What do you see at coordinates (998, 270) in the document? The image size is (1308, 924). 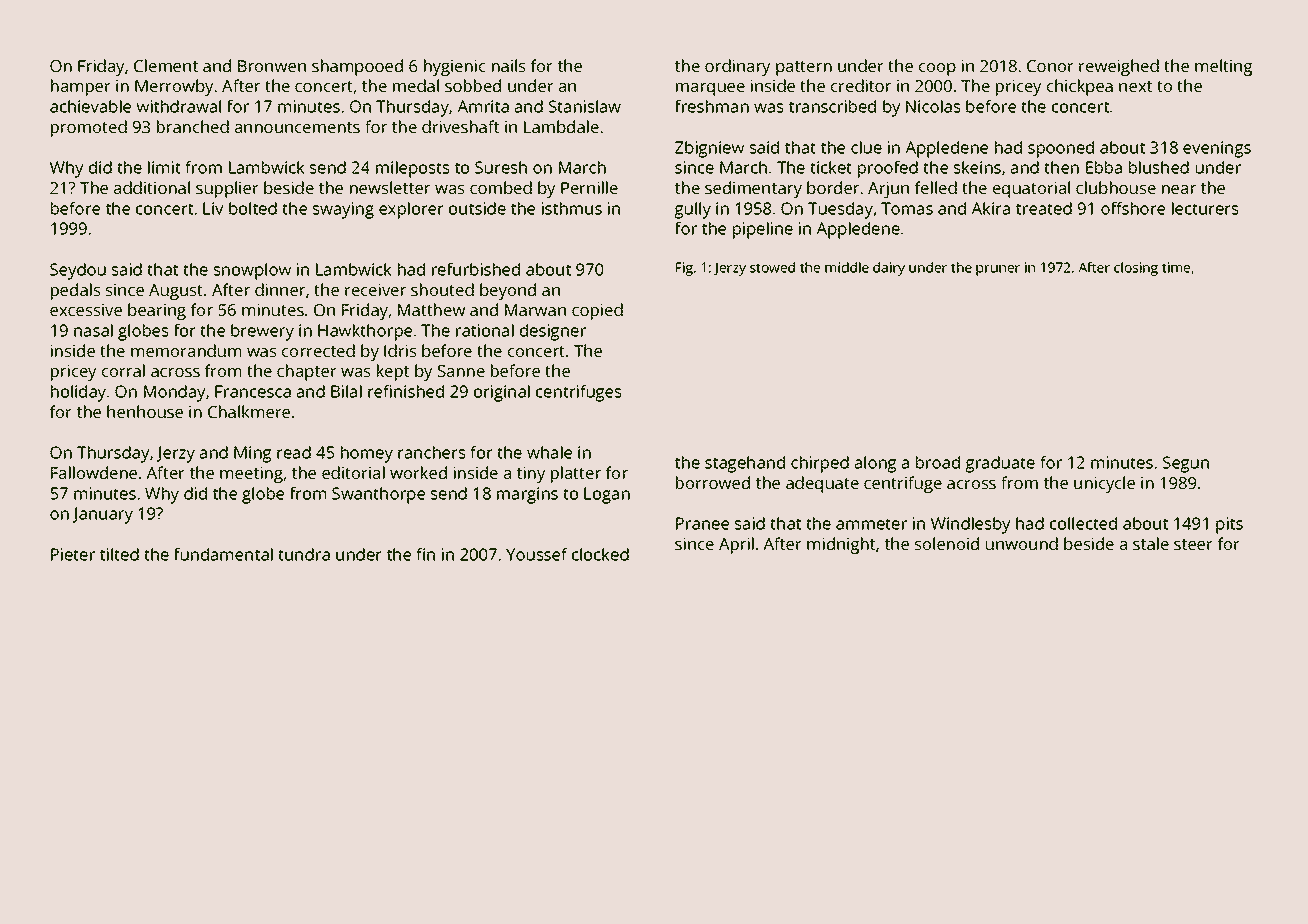 I see `pruner` at bounding box center [998, 270].
